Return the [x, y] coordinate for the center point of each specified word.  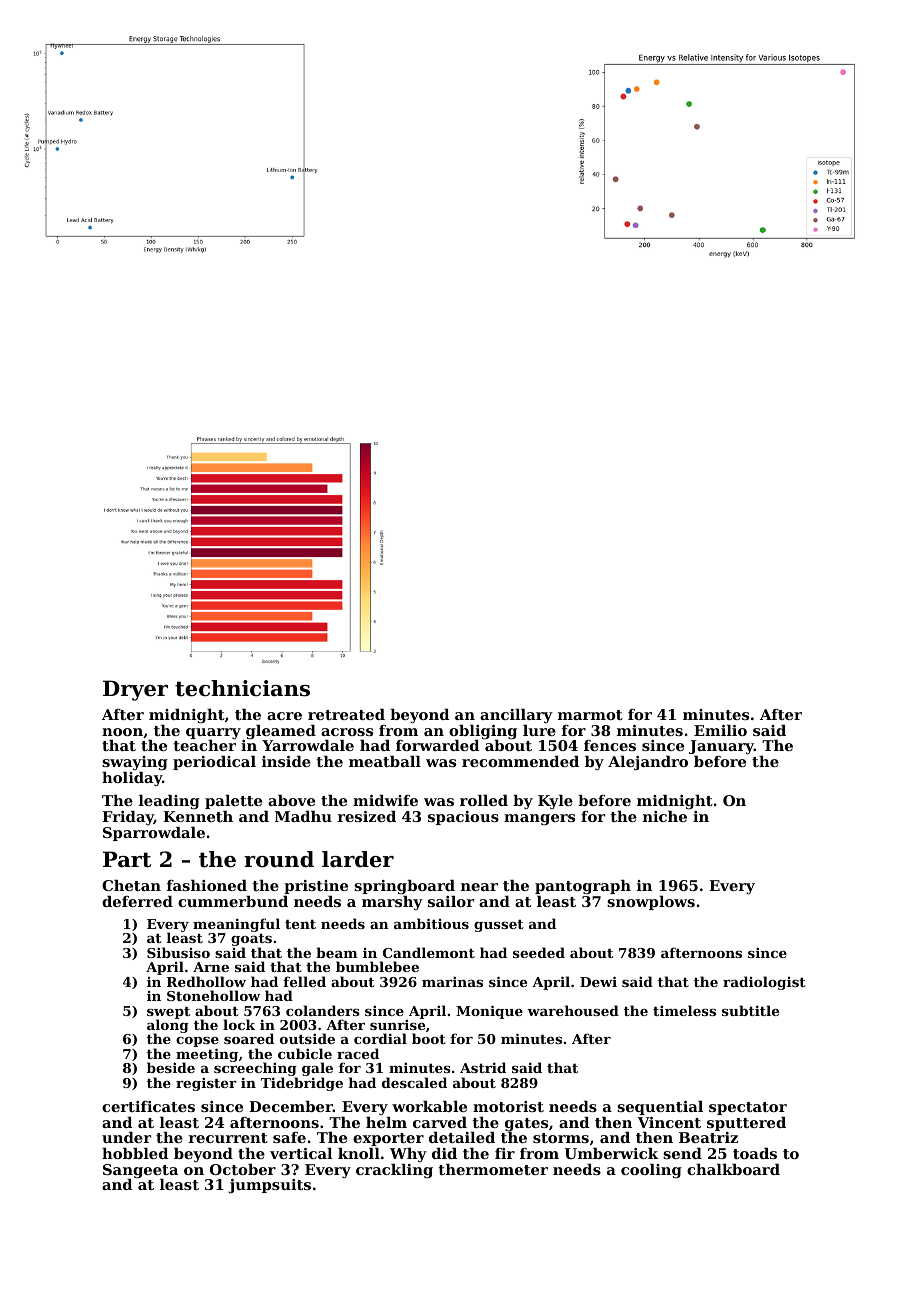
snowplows [651, 903]
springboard [404, 887]
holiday [132, 779]
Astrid [483, 1067]
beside [171, 1067]
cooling [651, 1171]
